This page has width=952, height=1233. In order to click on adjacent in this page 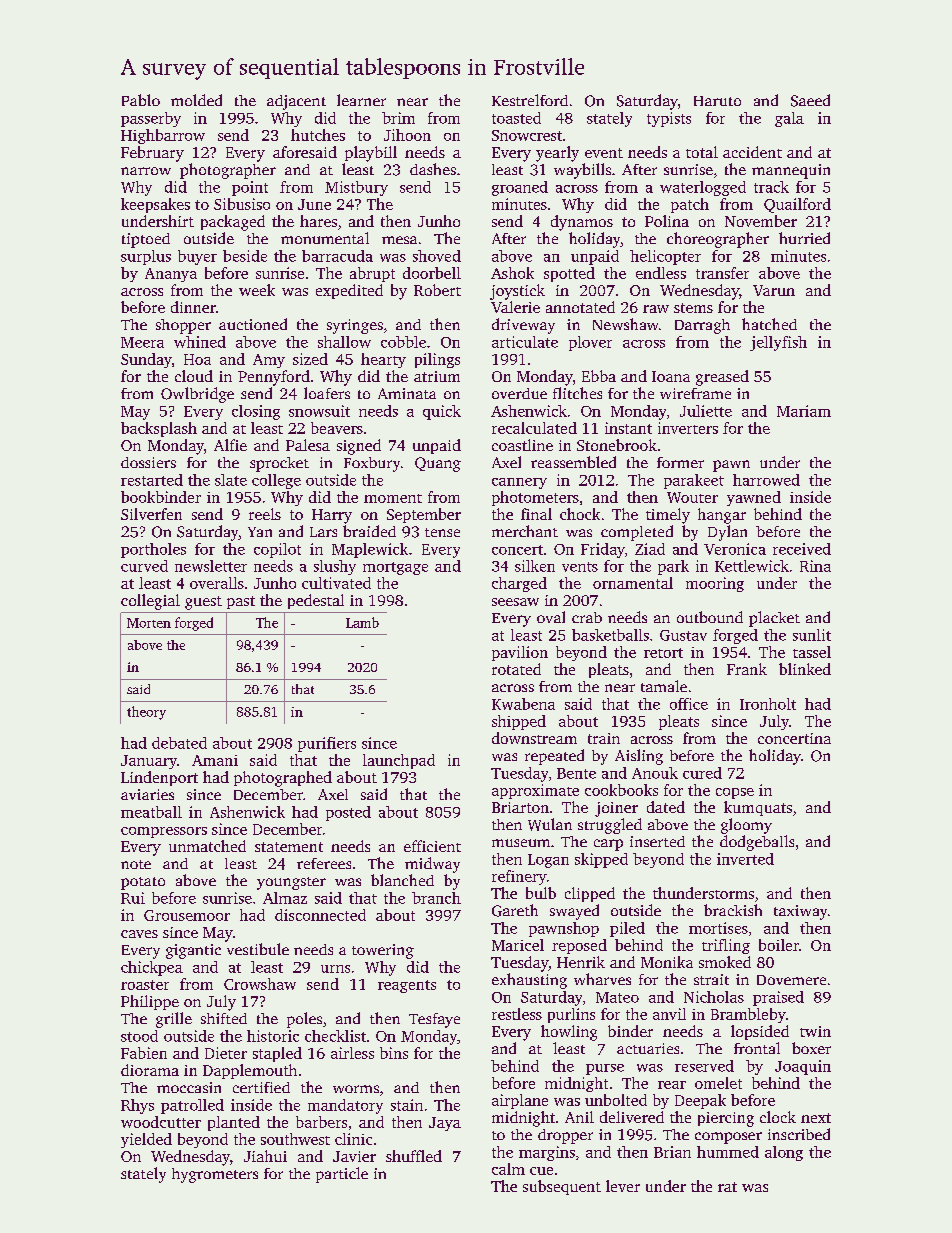, I will do `click(296, 102)`.
